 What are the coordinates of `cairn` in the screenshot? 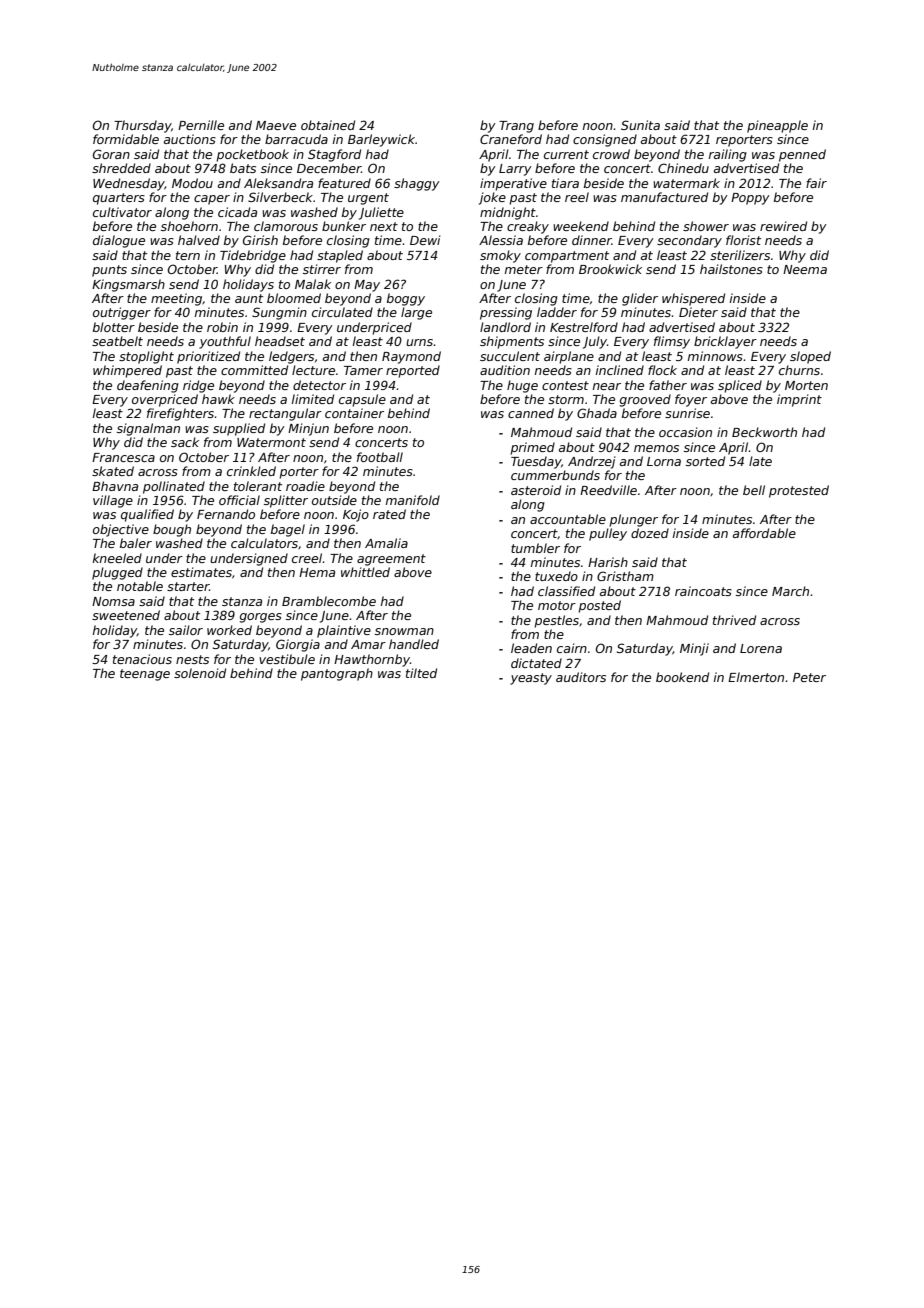 It's located at (572, 648).
